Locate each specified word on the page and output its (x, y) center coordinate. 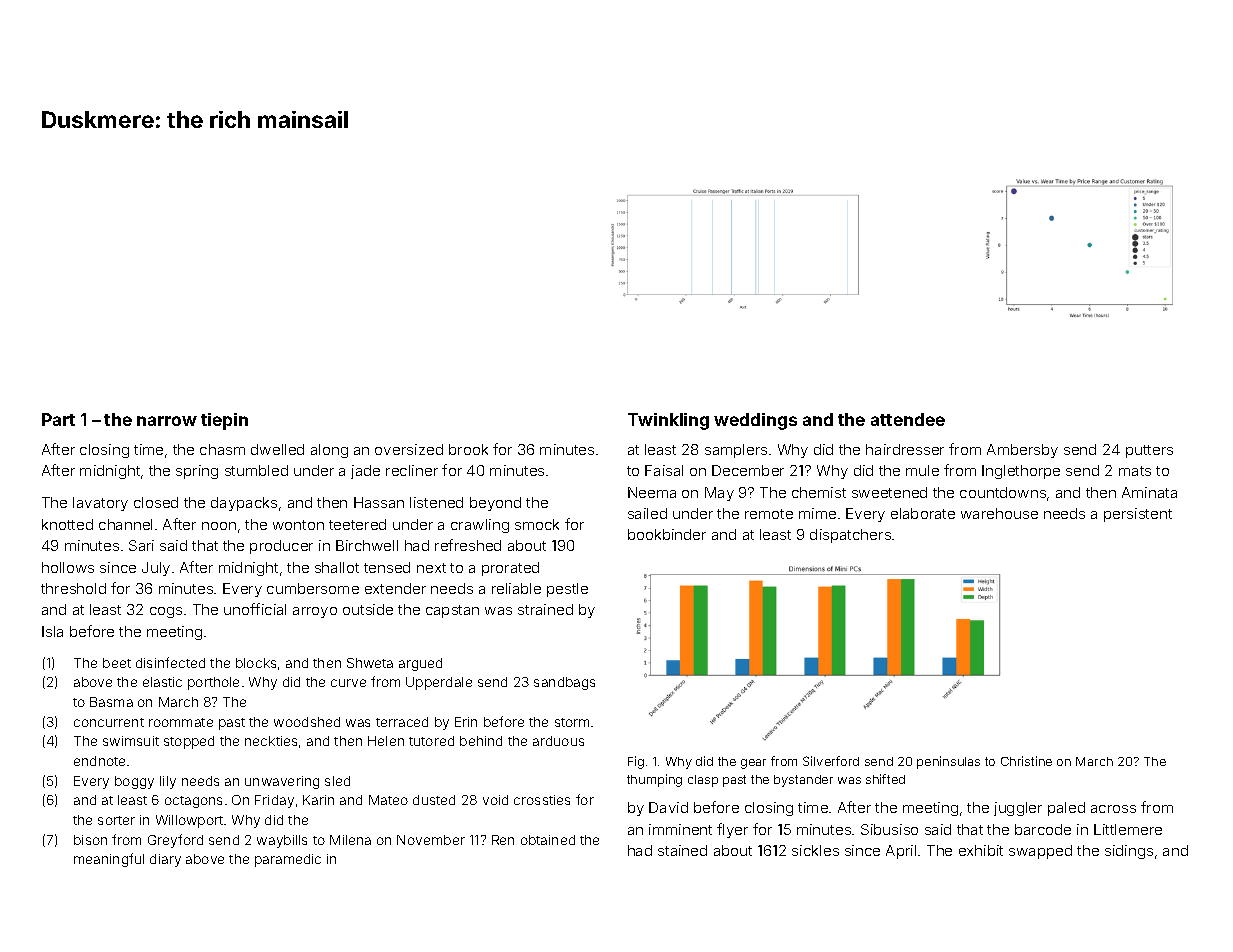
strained (545, 609)
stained (682, 850)
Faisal (664, 470)
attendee (908, 419)
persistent (1138, 515)
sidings (1129, 852)
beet (117, 663)
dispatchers (850, 536)
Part (58, 419)
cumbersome (313, 588)
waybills (282, 841)
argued (420, 664)
